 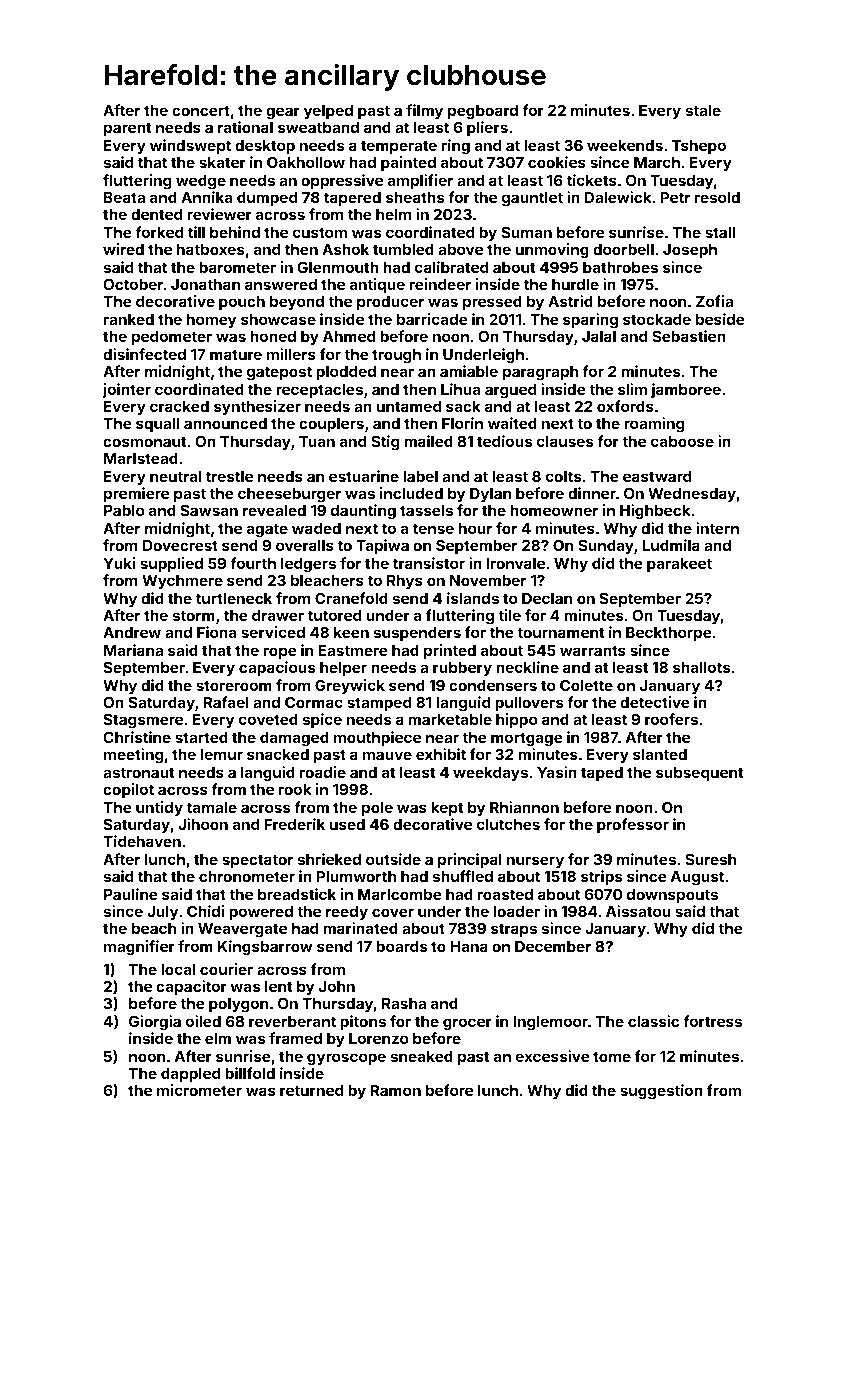 I want to click on roofers, so click(x=671, y=719).
